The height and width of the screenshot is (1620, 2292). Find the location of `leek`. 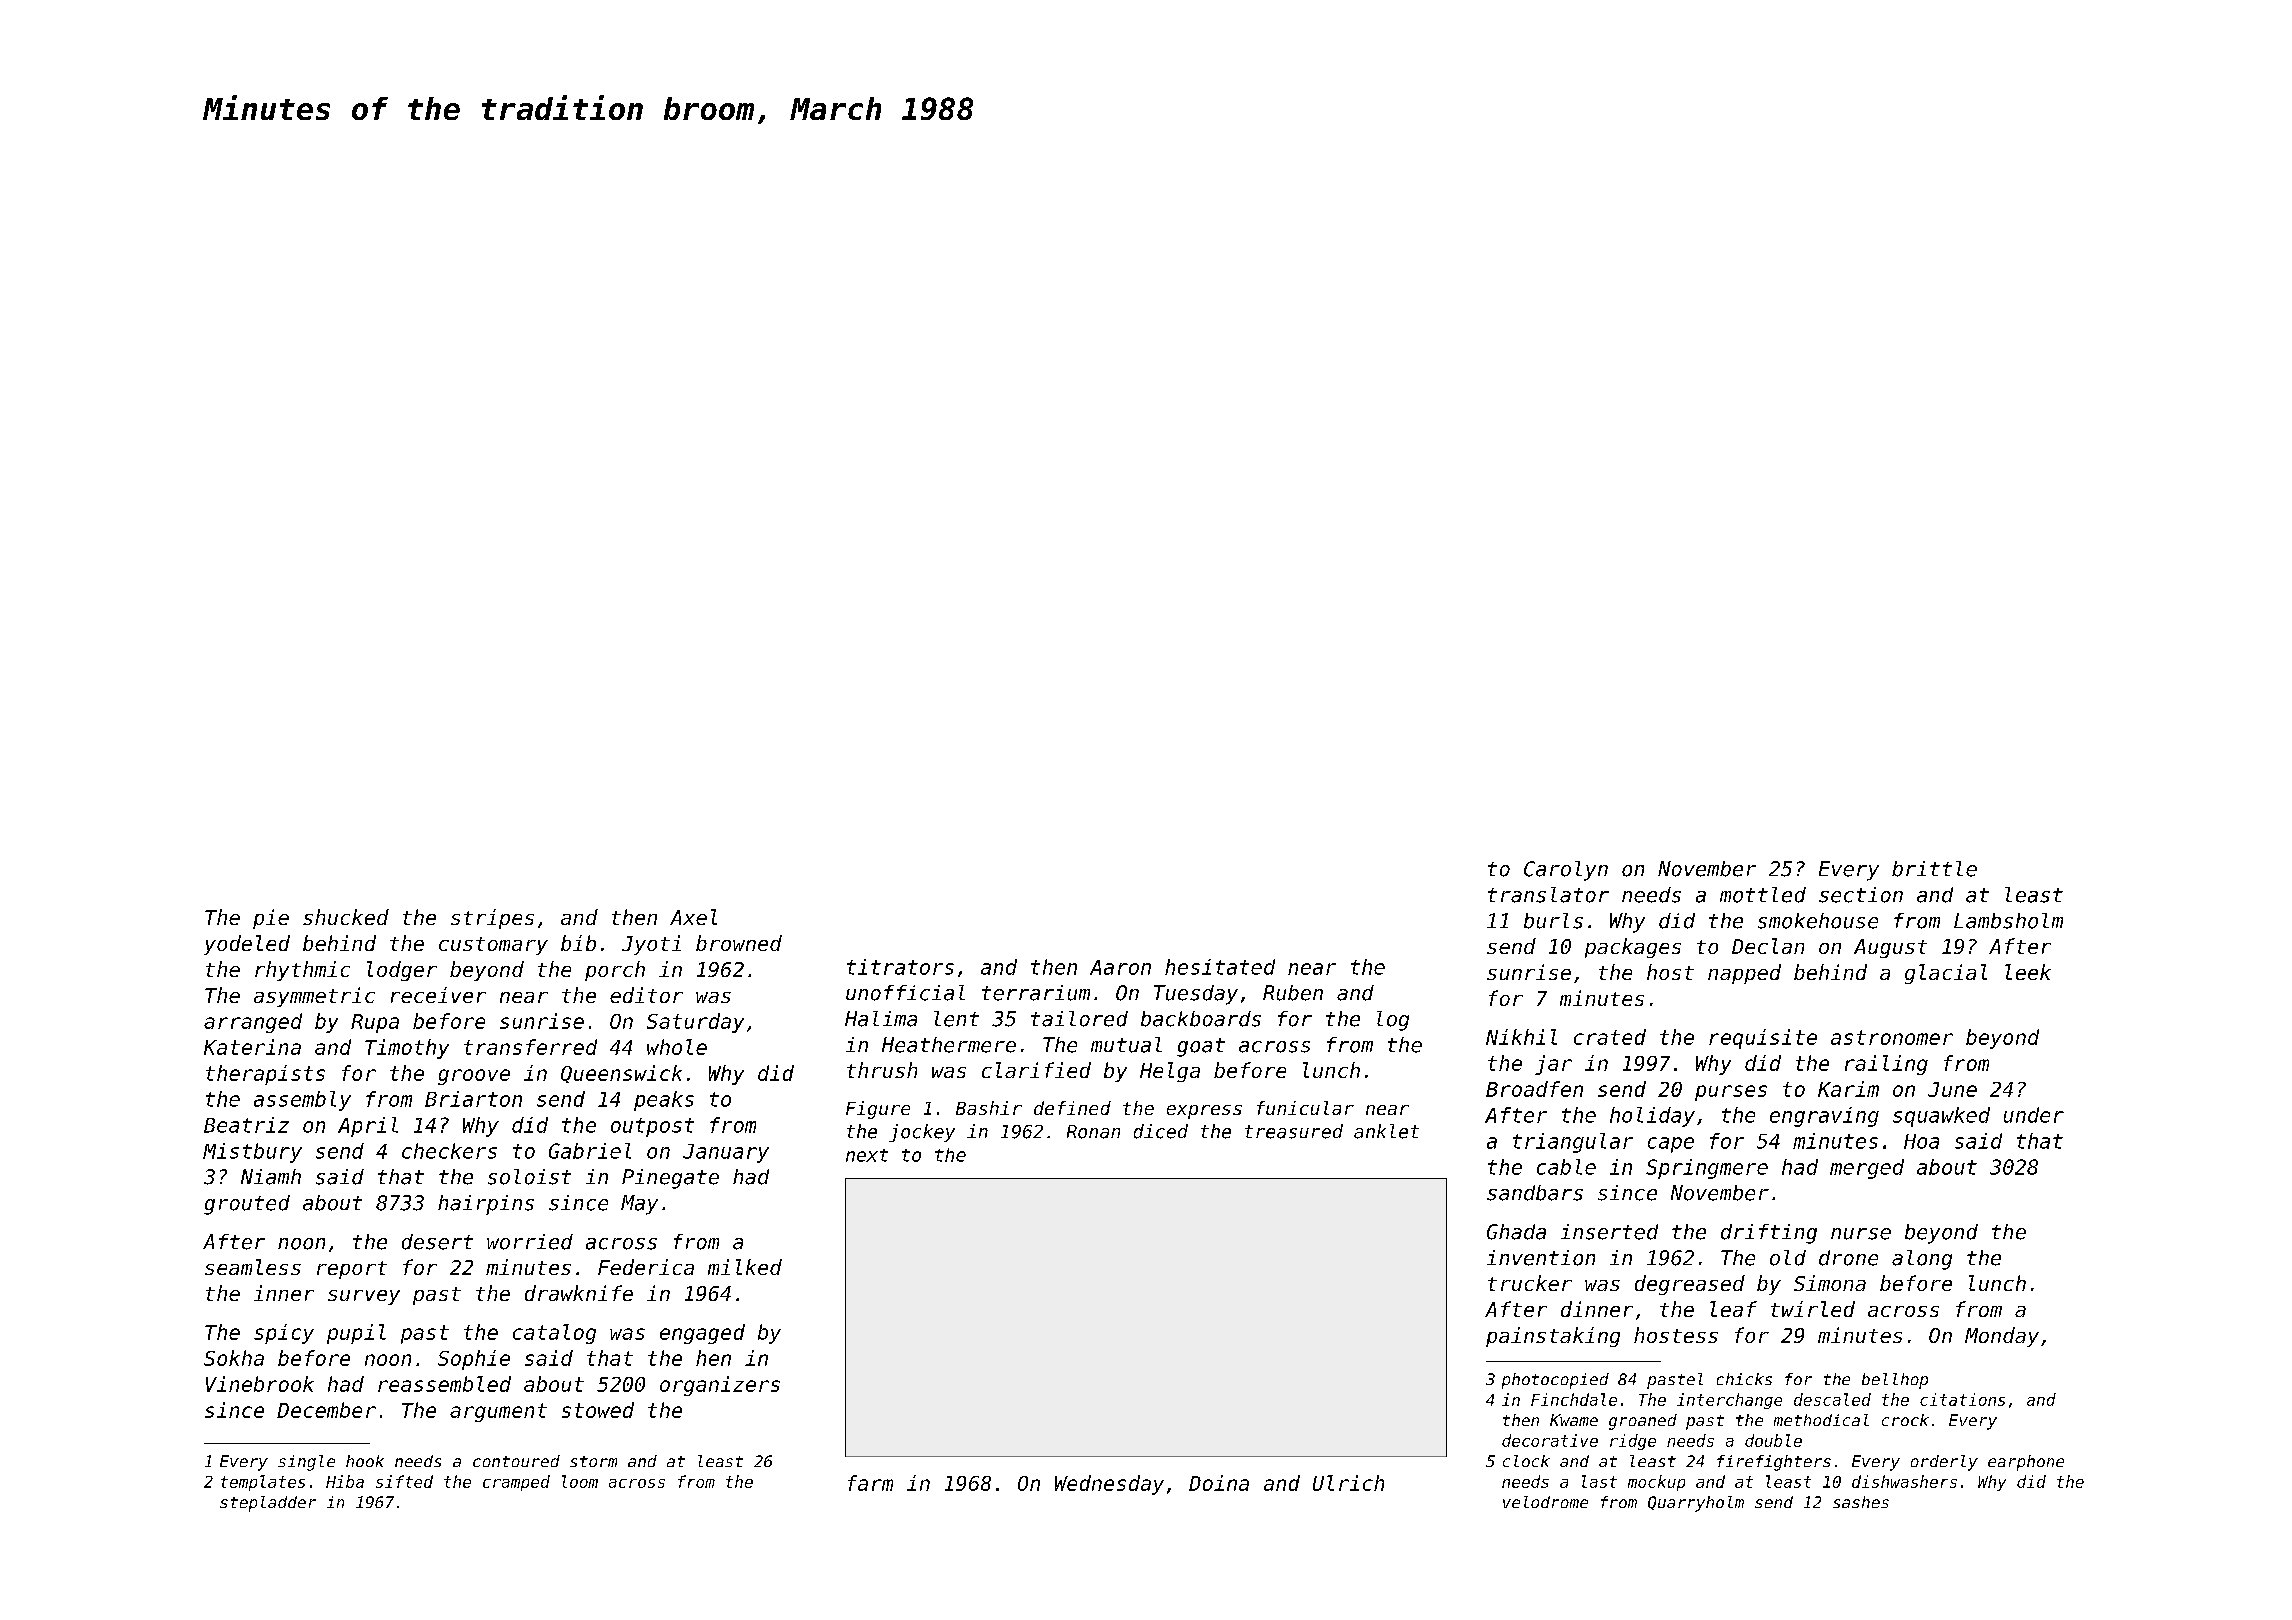

leek is located at coordinates (2028, 972).
